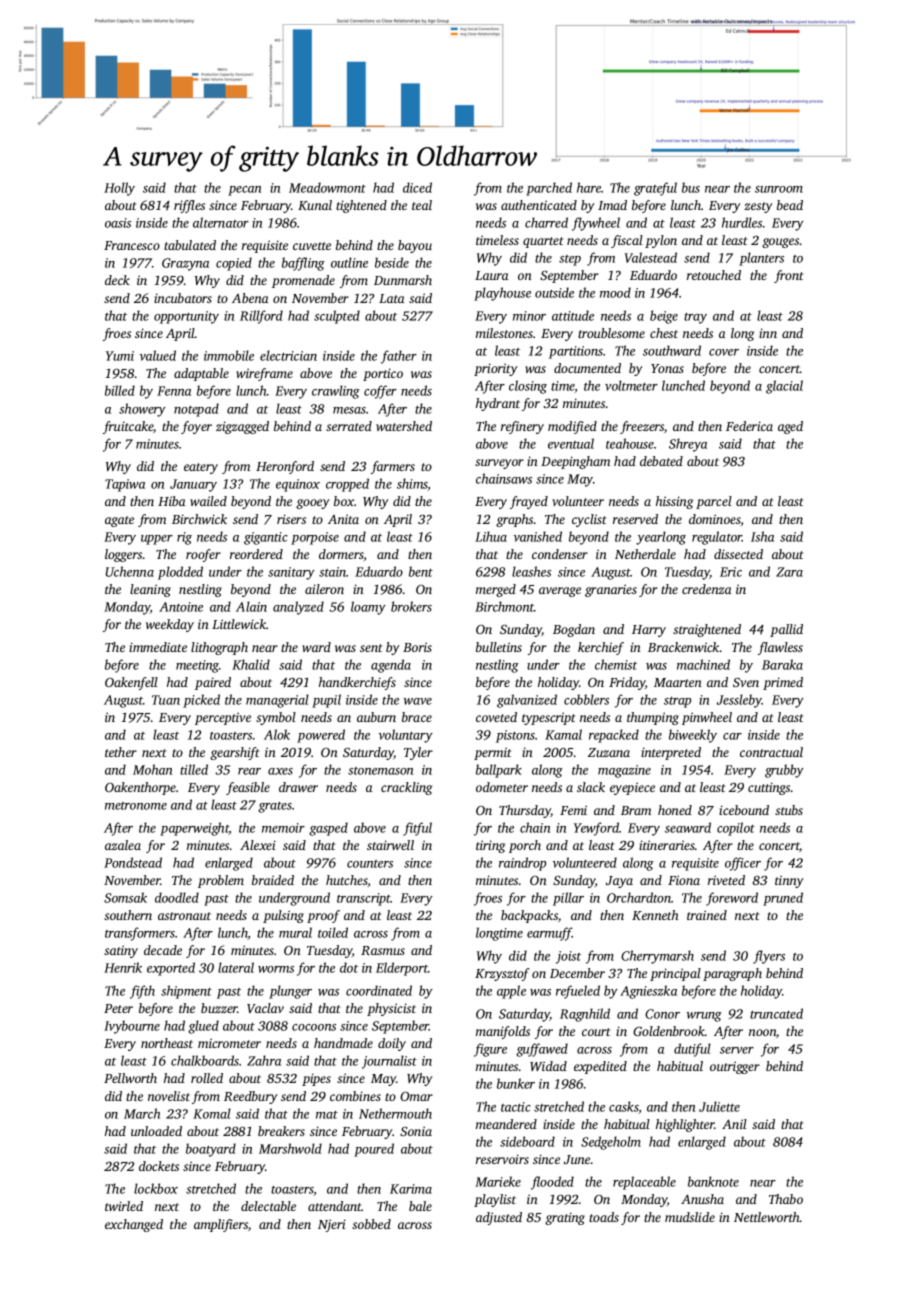 This screenshot has width=908, height=1316. What do you see at coordinates (327, 187) in the screenshot?
I see `Meadowmont` at bounding box center [327, 187].
